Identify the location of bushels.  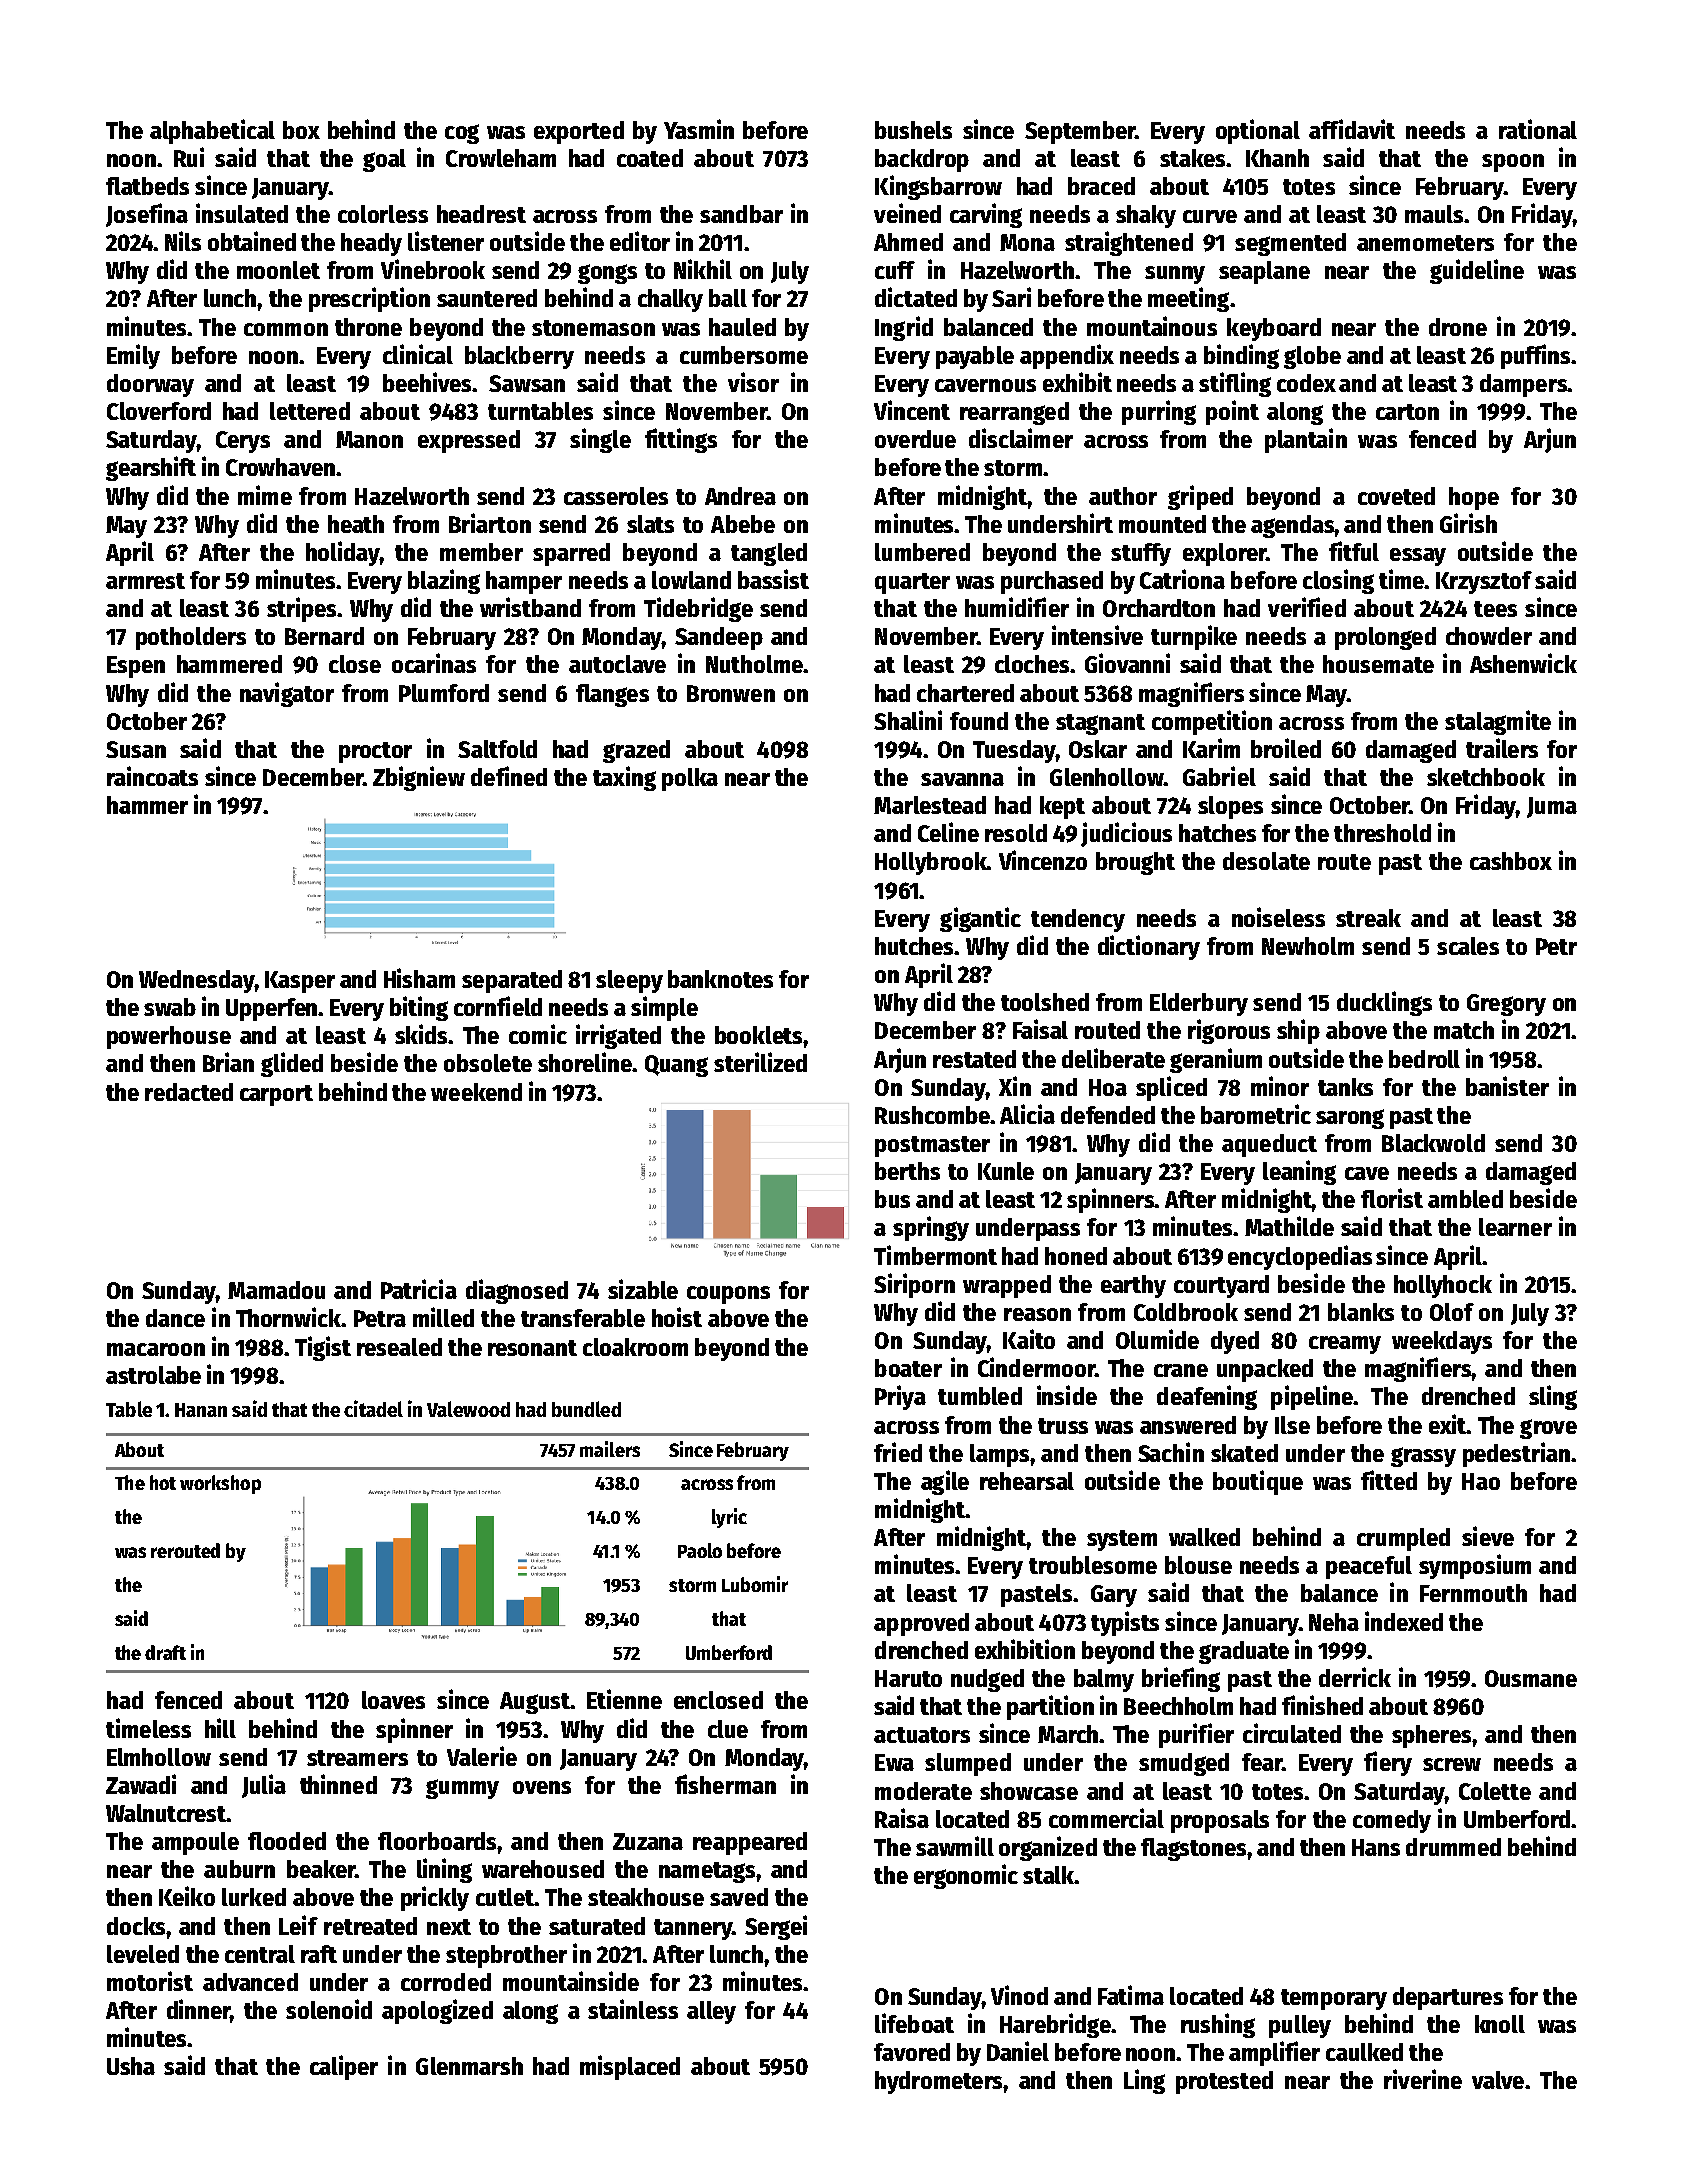
(913, 130).
